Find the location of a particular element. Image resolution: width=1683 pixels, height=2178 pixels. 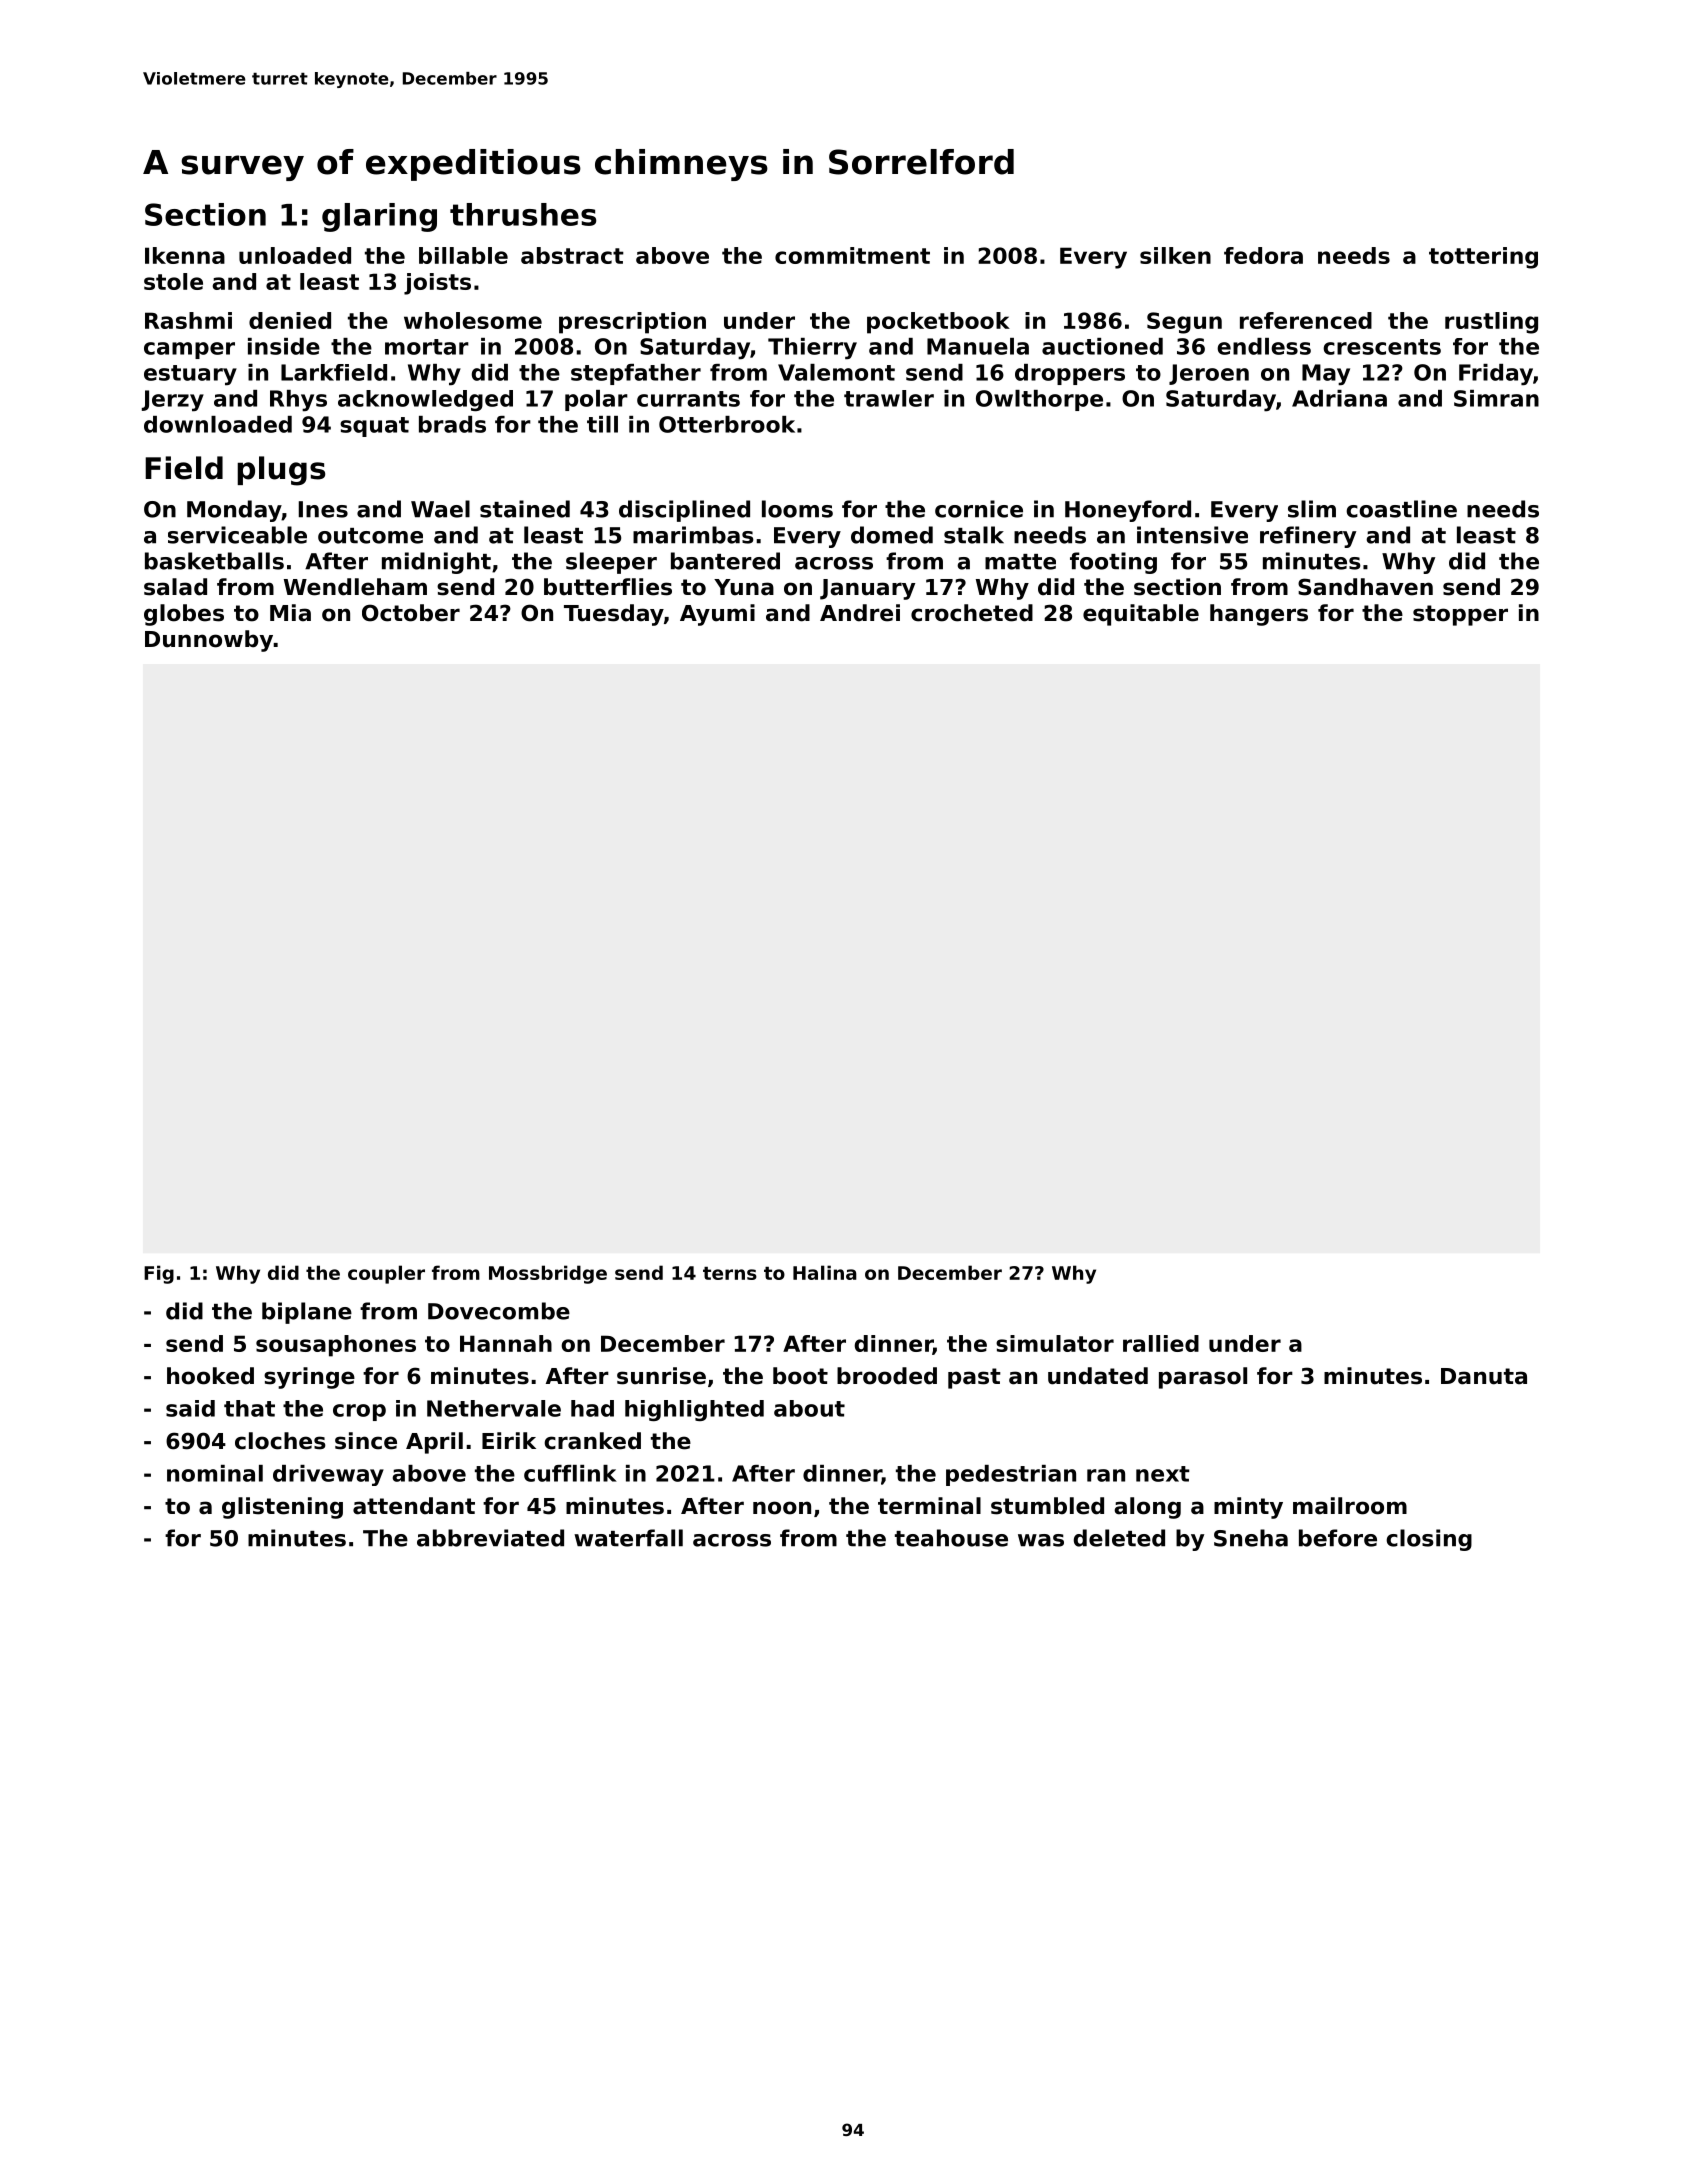

noon is located at coordinates (782, 1508).
